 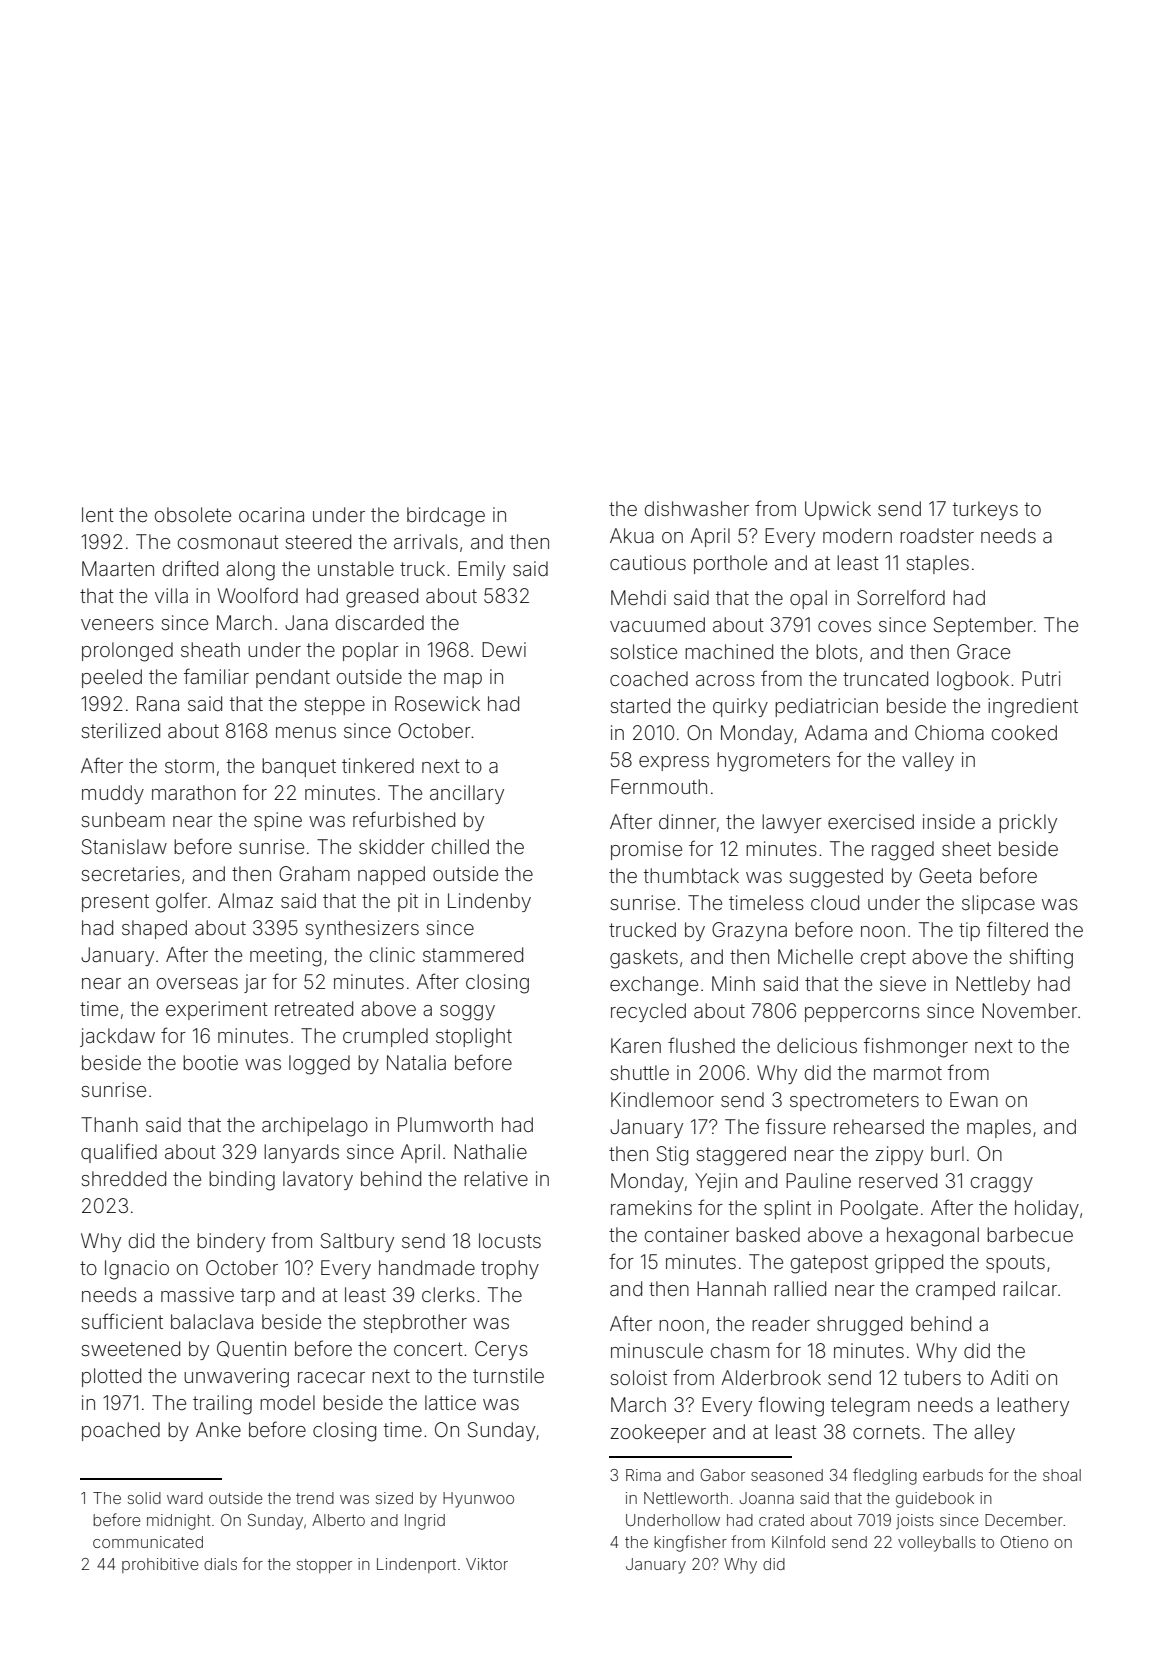 I want to click on Upwick, so click(x=838, y=510).
